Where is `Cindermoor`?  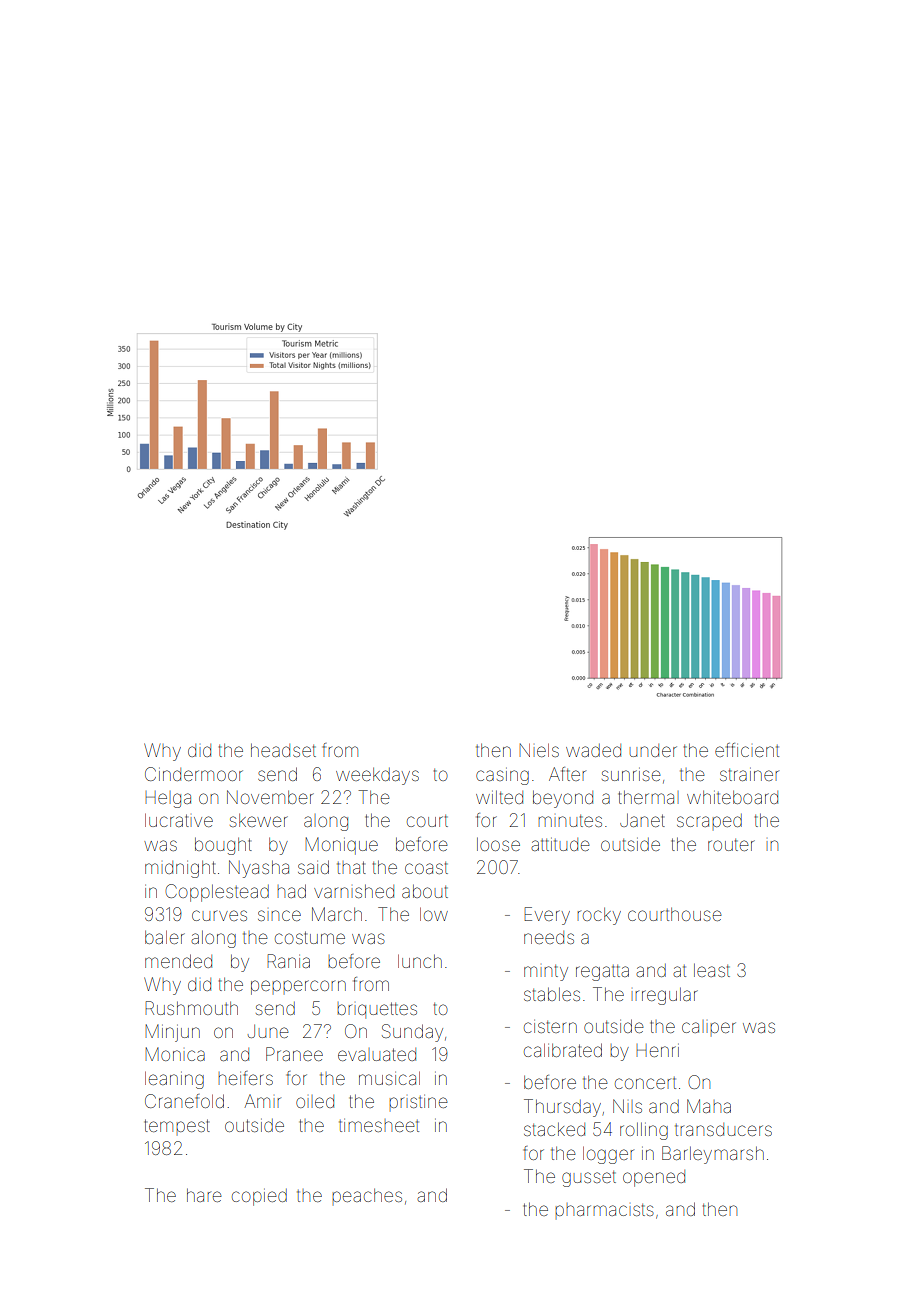
Cindermoor is located at coordinates (194, 774).
